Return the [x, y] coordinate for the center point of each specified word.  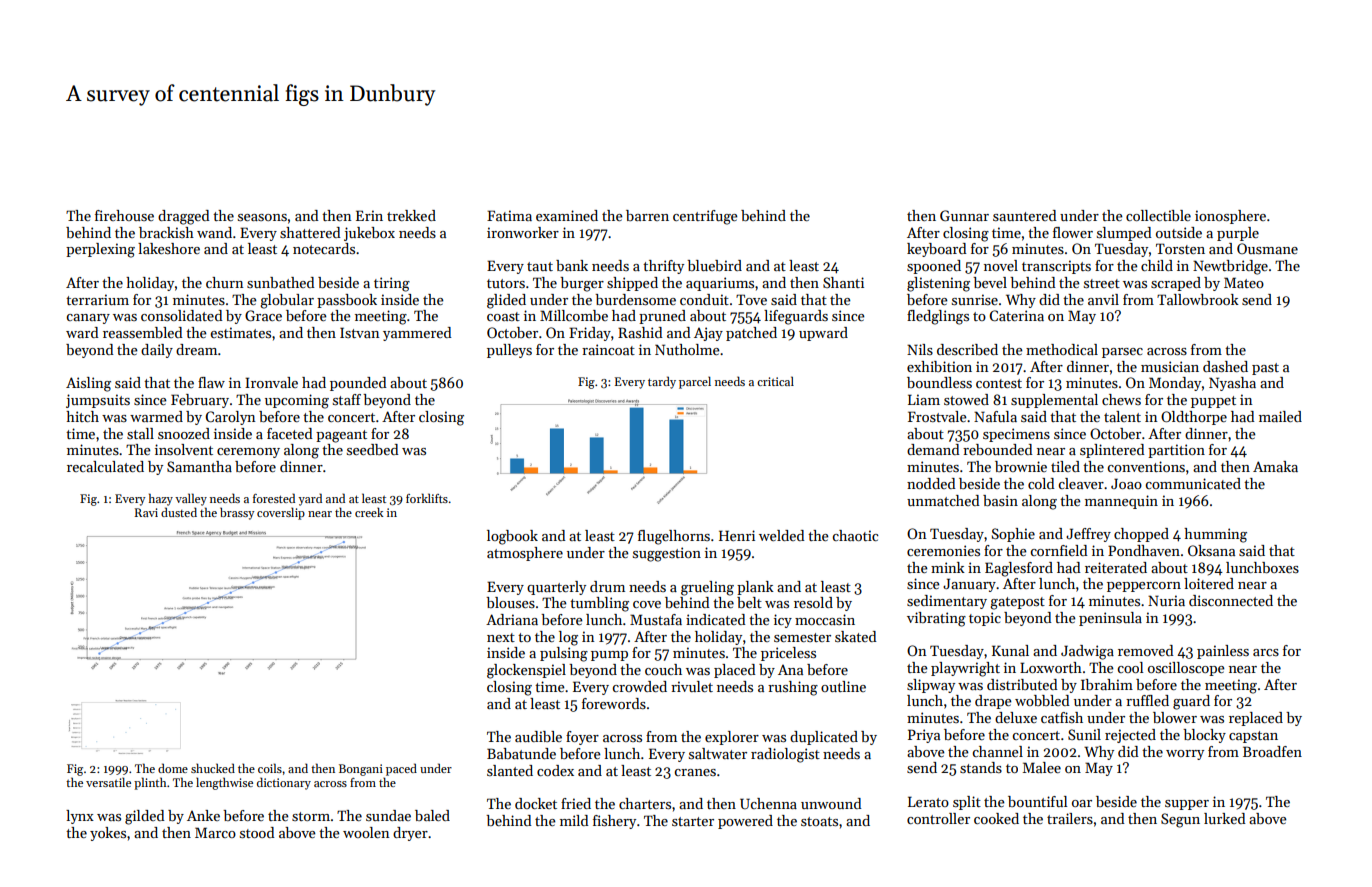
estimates [240, 332]
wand [214, 232]
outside [1179, 232]
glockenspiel [526, 671]
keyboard [937, 250]
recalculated [105, 466]
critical [775, 381]
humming [1215, 535]
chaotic [855, 535]
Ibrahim [1107, 684]
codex [555, 770]
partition [1176, 451]
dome [173, 768]
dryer [410, 834]
